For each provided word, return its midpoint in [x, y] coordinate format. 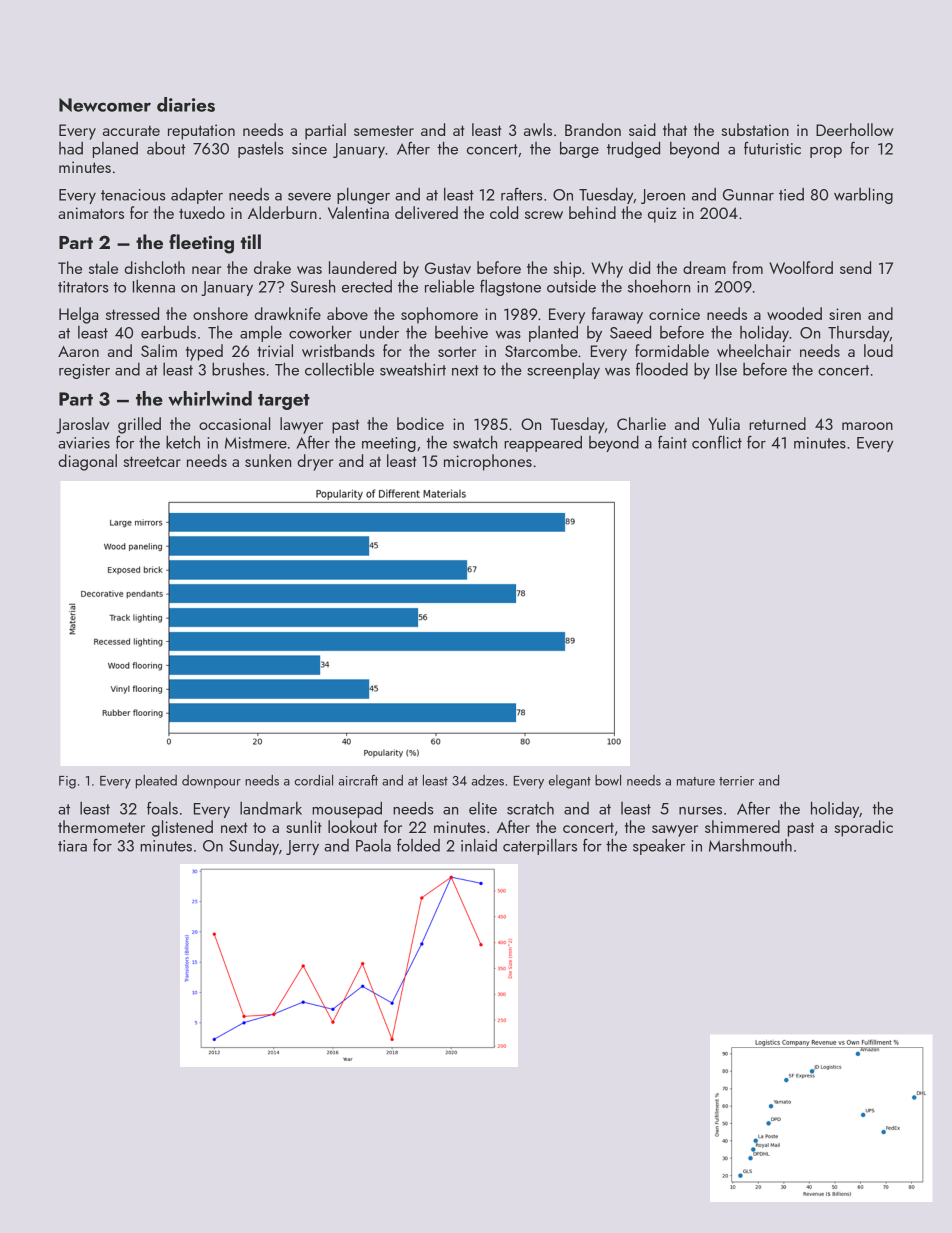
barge [579, 150]
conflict [717, 442]
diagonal [87, 462]
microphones [488, 462]
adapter [197, 196]
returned [777, 423]
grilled [139, 425]
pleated [156, 782]
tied [791, 194]
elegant [570, 782]
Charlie [641, 423]
